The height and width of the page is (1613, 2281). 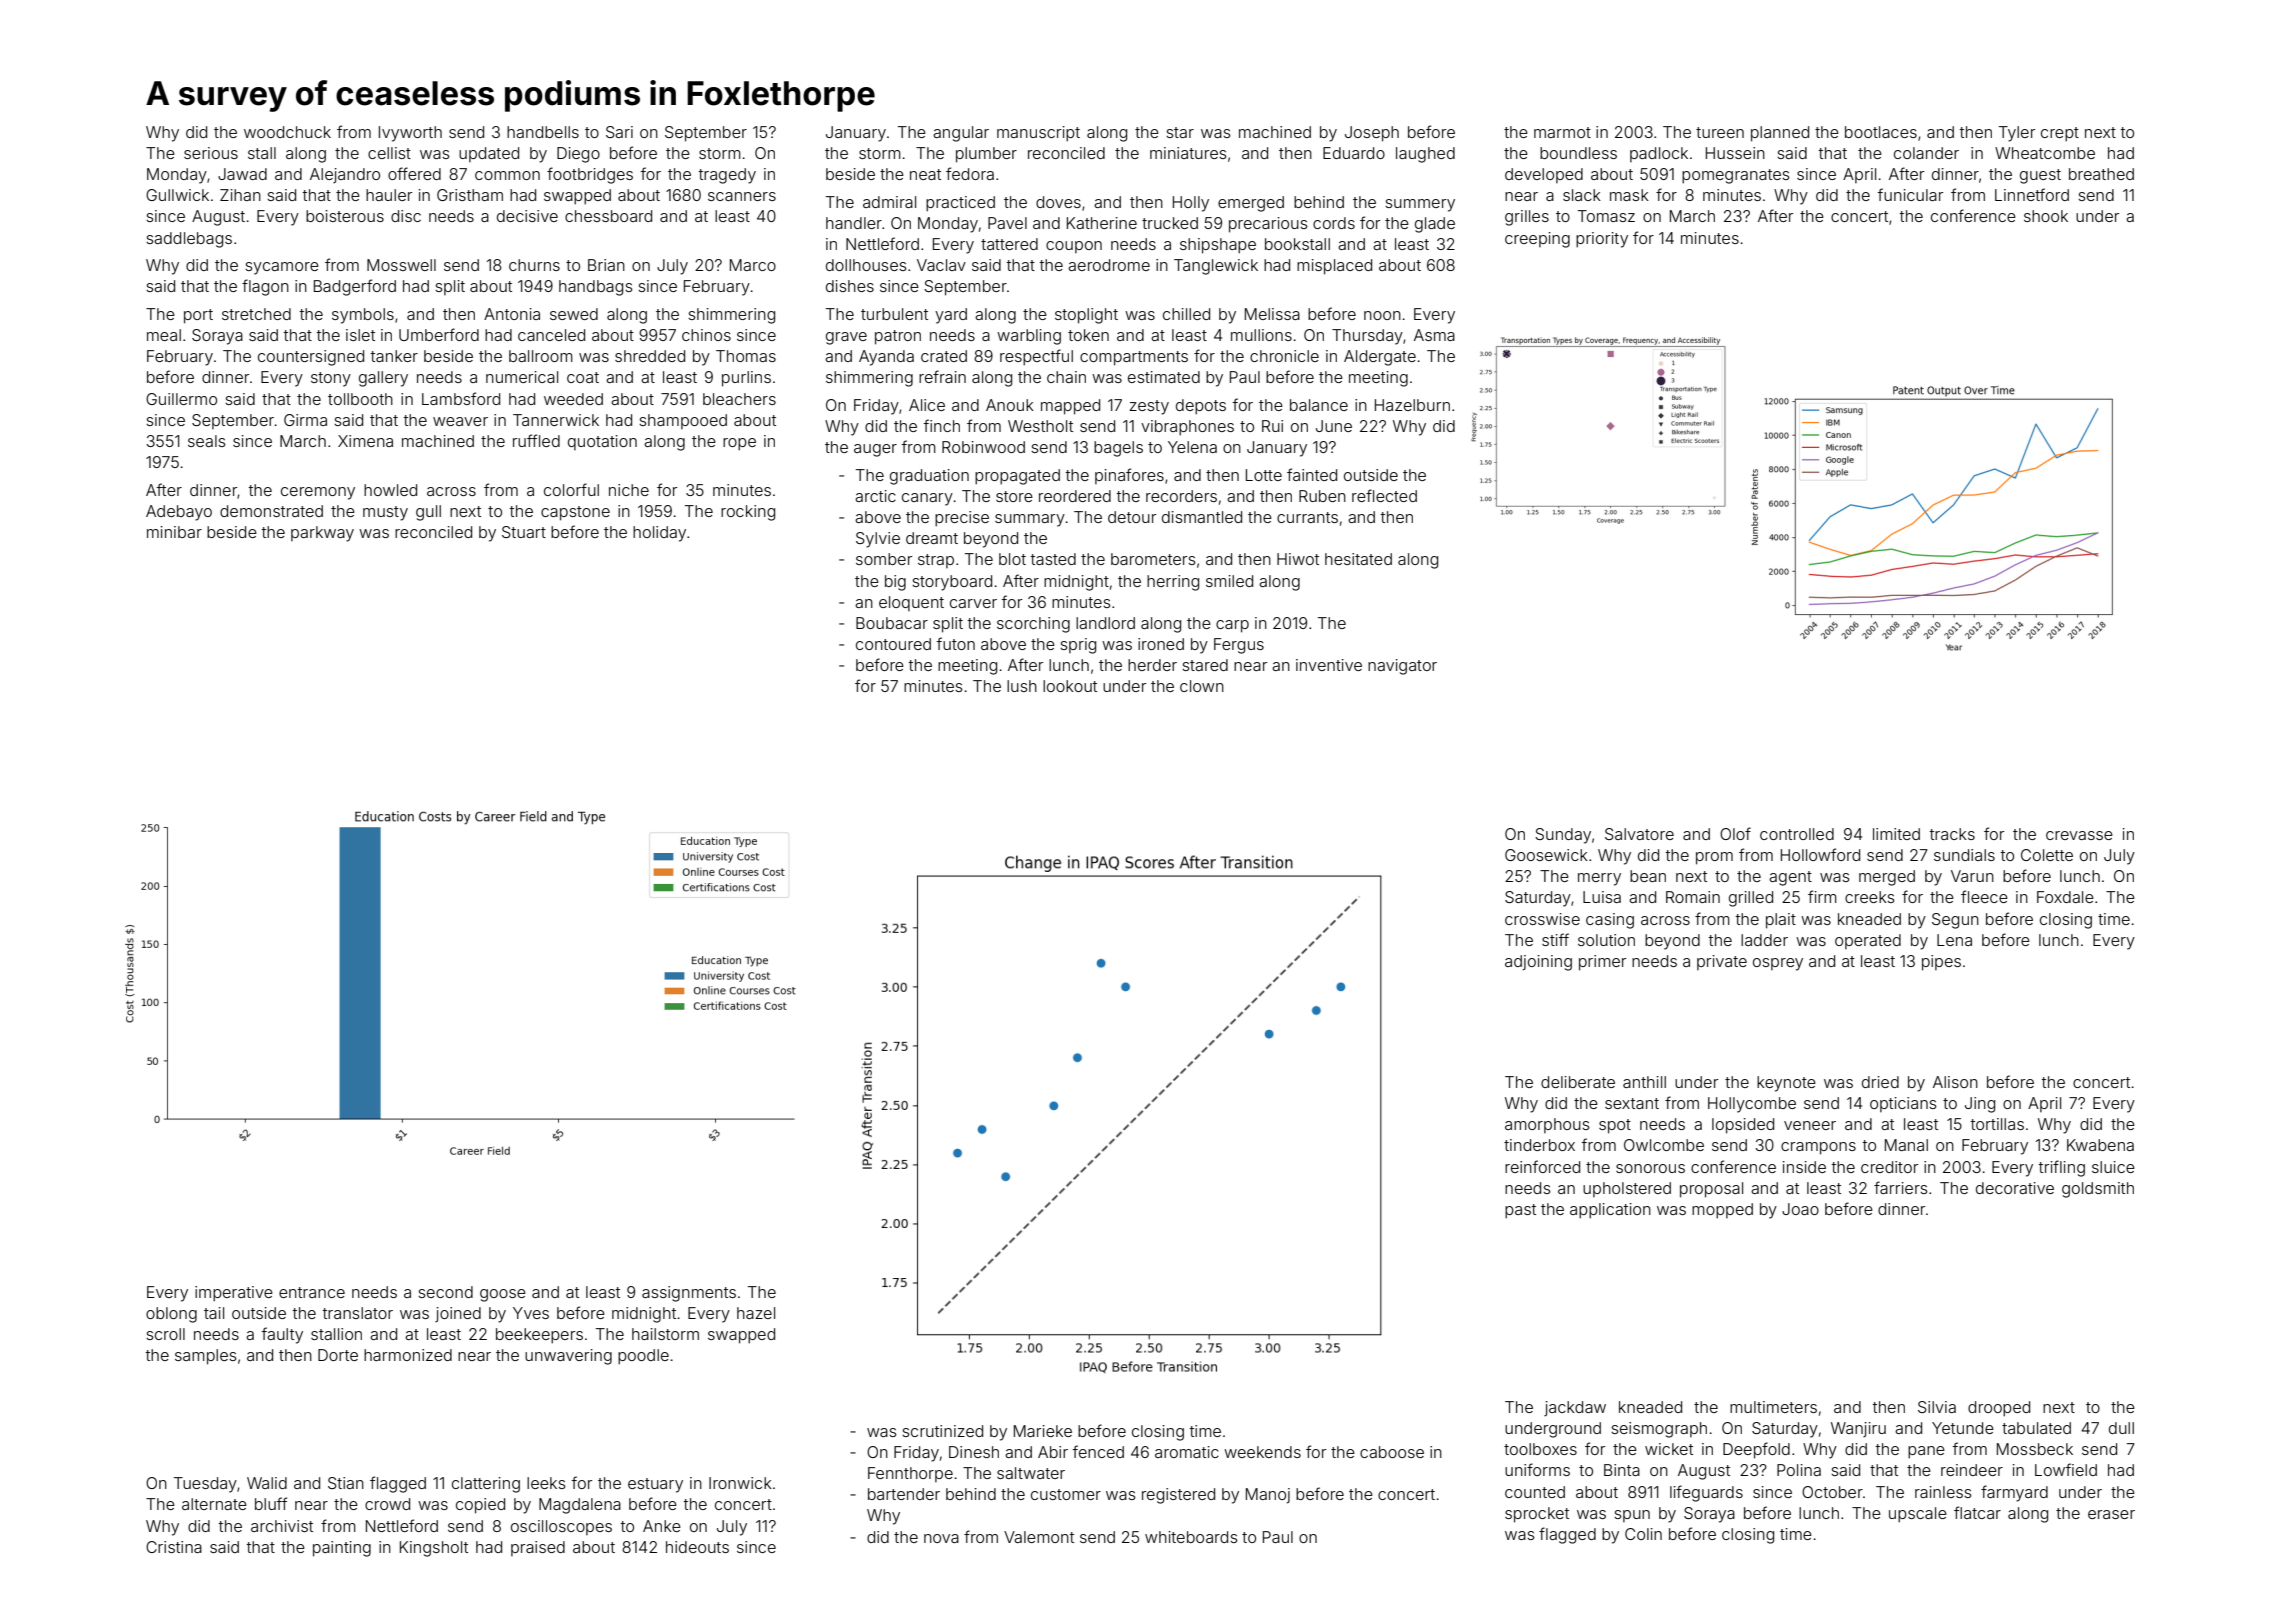 What do you see at coordinates (1372, 134) in the page?
I see `Joseph` at bounding box center [1372, 134].
